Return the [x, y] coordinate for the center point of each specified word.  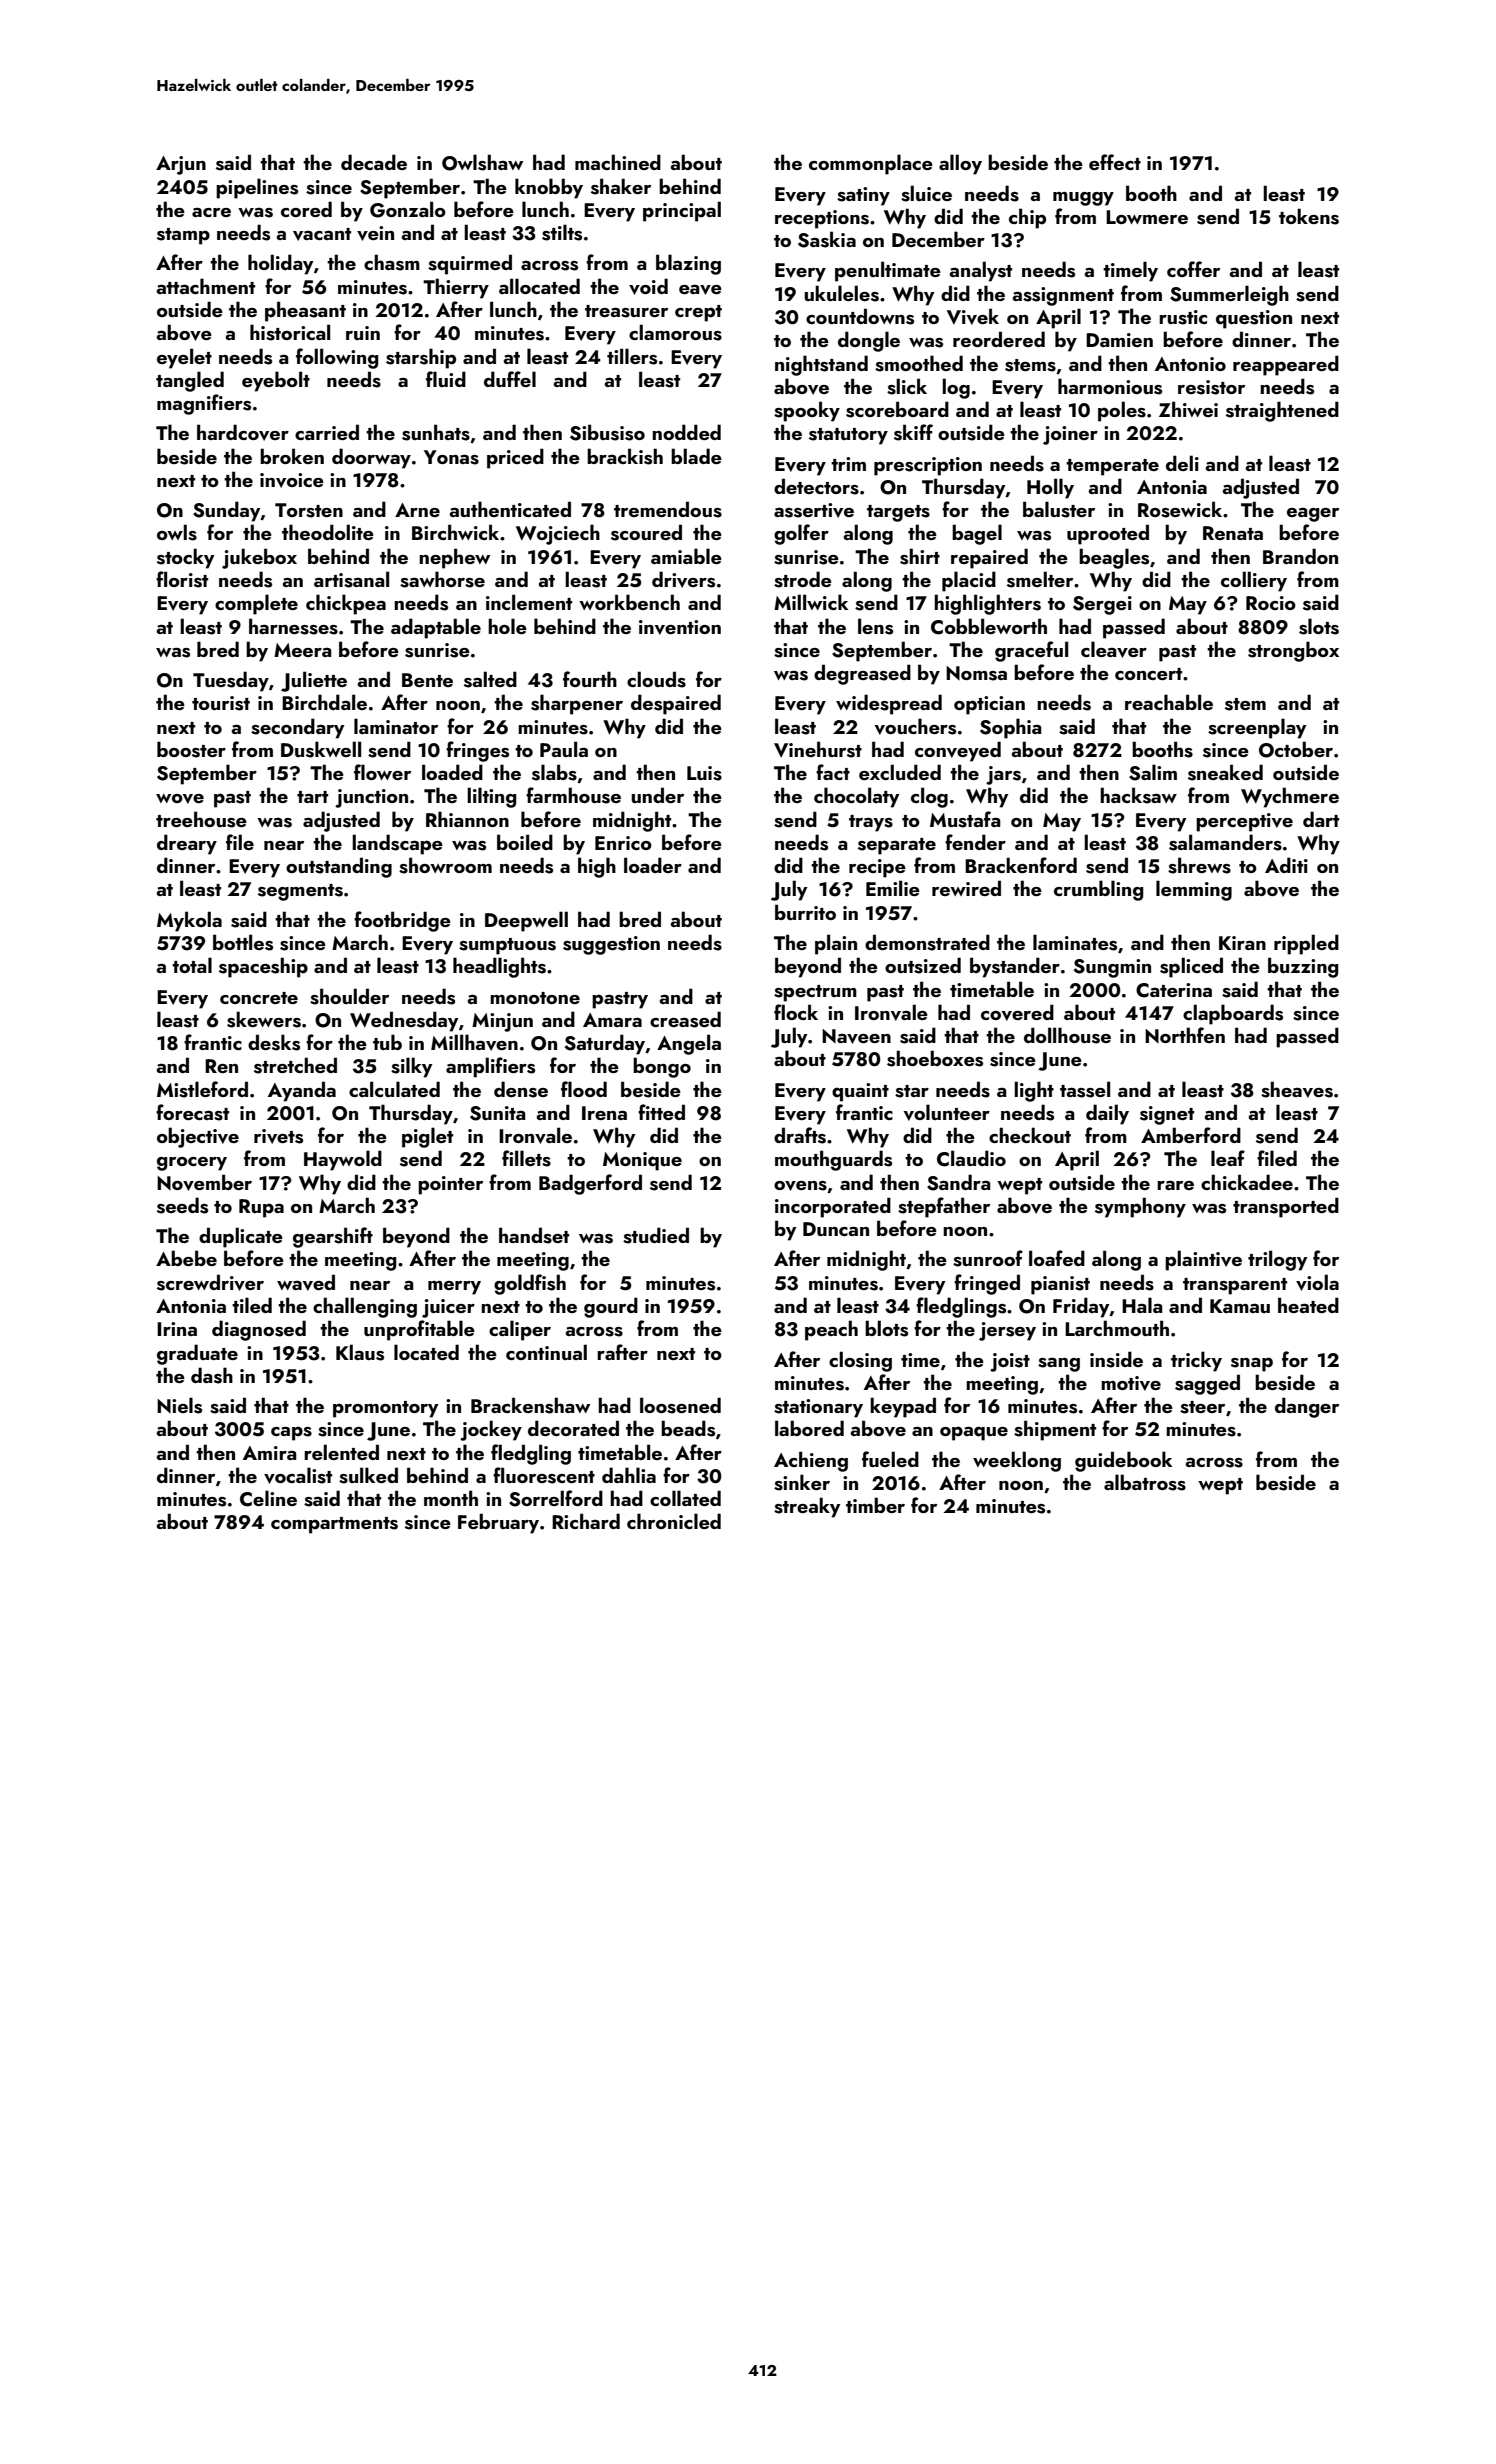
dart [1321, 819]
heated [1308, 1305]
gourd [611, 1307]
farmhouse [573, 795]
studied [656, 1235]
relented [341, 1452]
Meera [303, 650]
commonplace [871, 164]
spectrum [815, 993]
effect [1115, 162]
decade [374, 162]
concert [1148, 674]
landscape [397, 844]
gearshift [333, 1237]
